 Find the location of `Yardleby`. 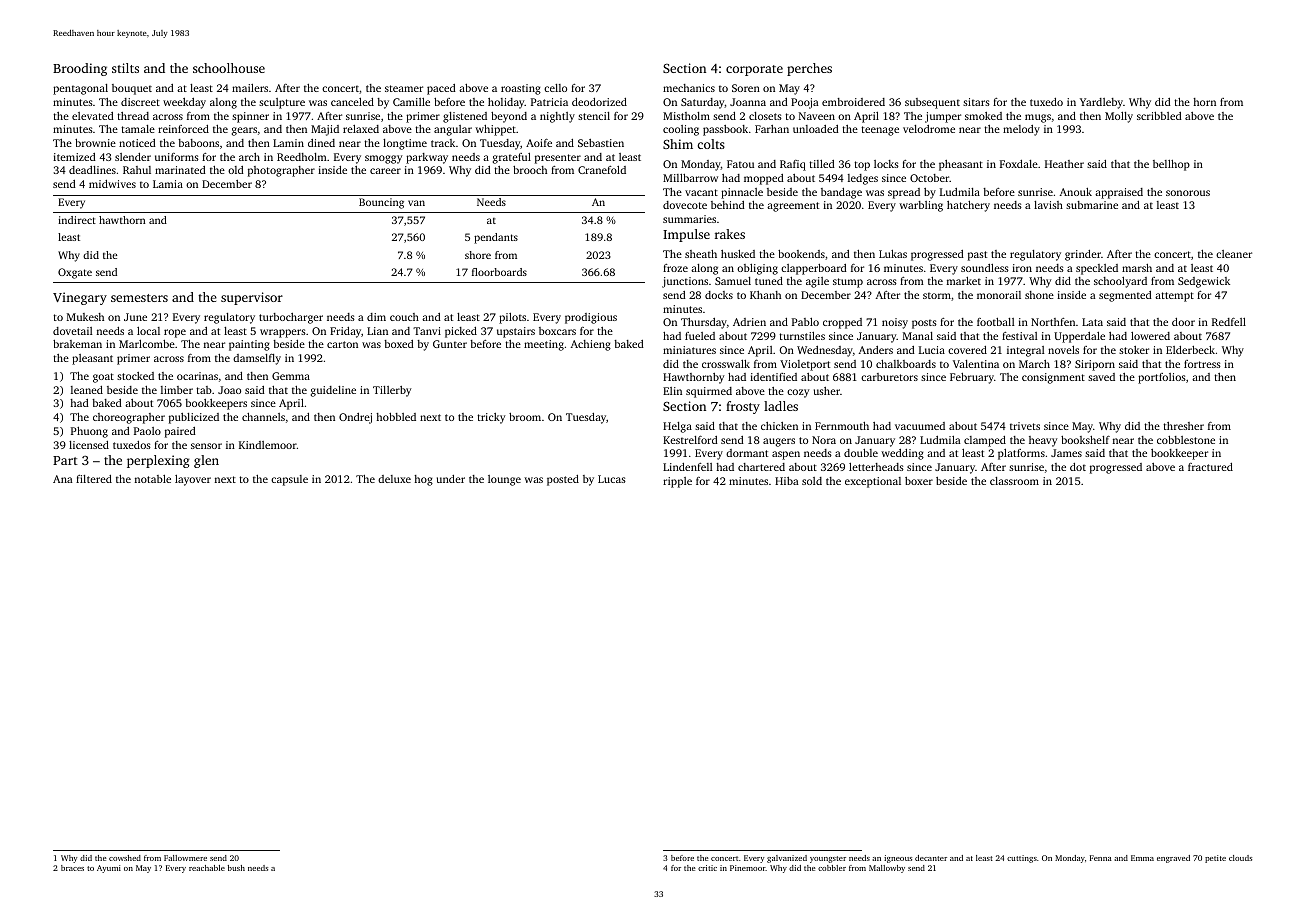

Yardleby is located at coordinates (1101, 103).
